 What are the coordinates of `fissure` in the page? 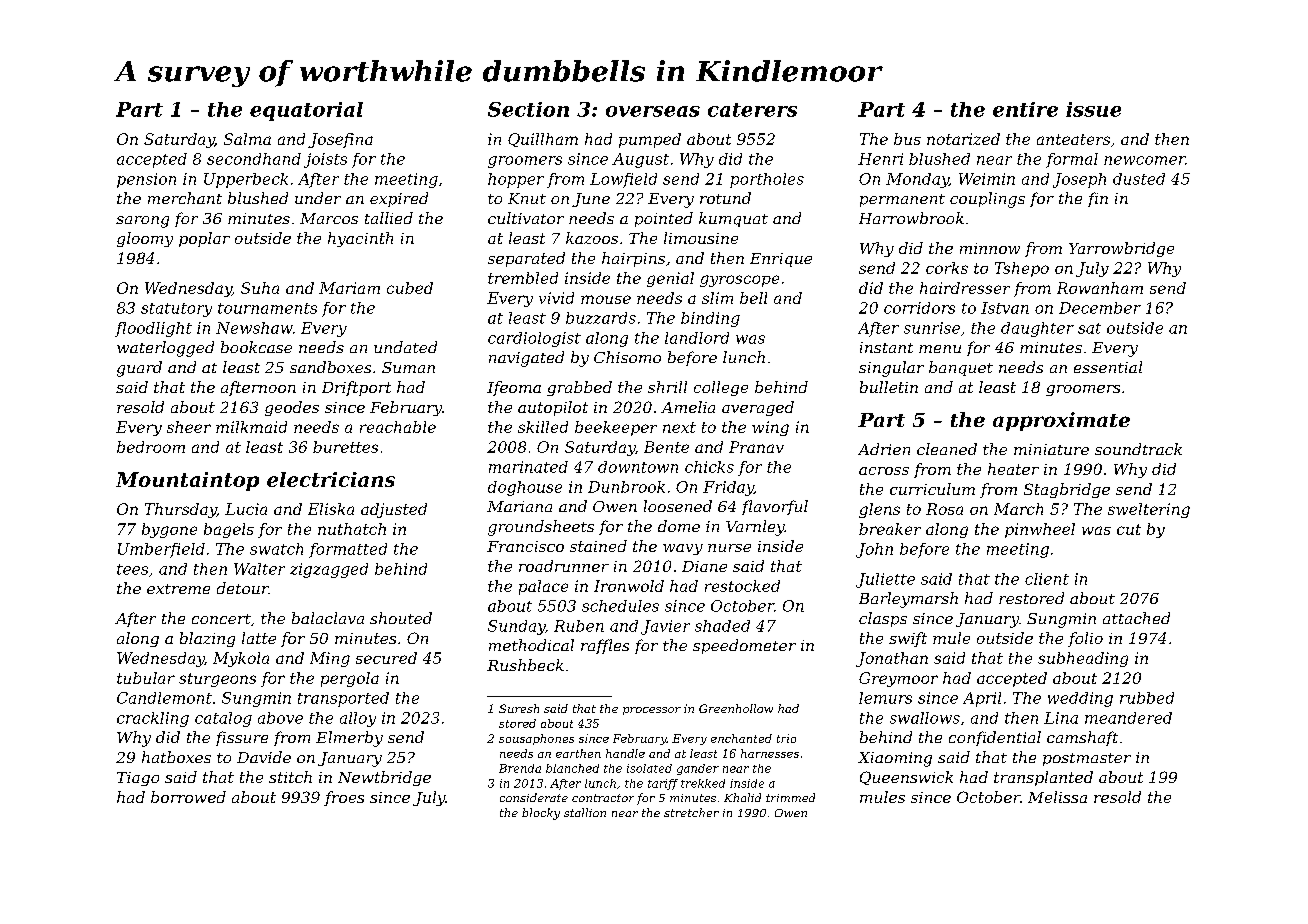 It's located at (242, 738).
